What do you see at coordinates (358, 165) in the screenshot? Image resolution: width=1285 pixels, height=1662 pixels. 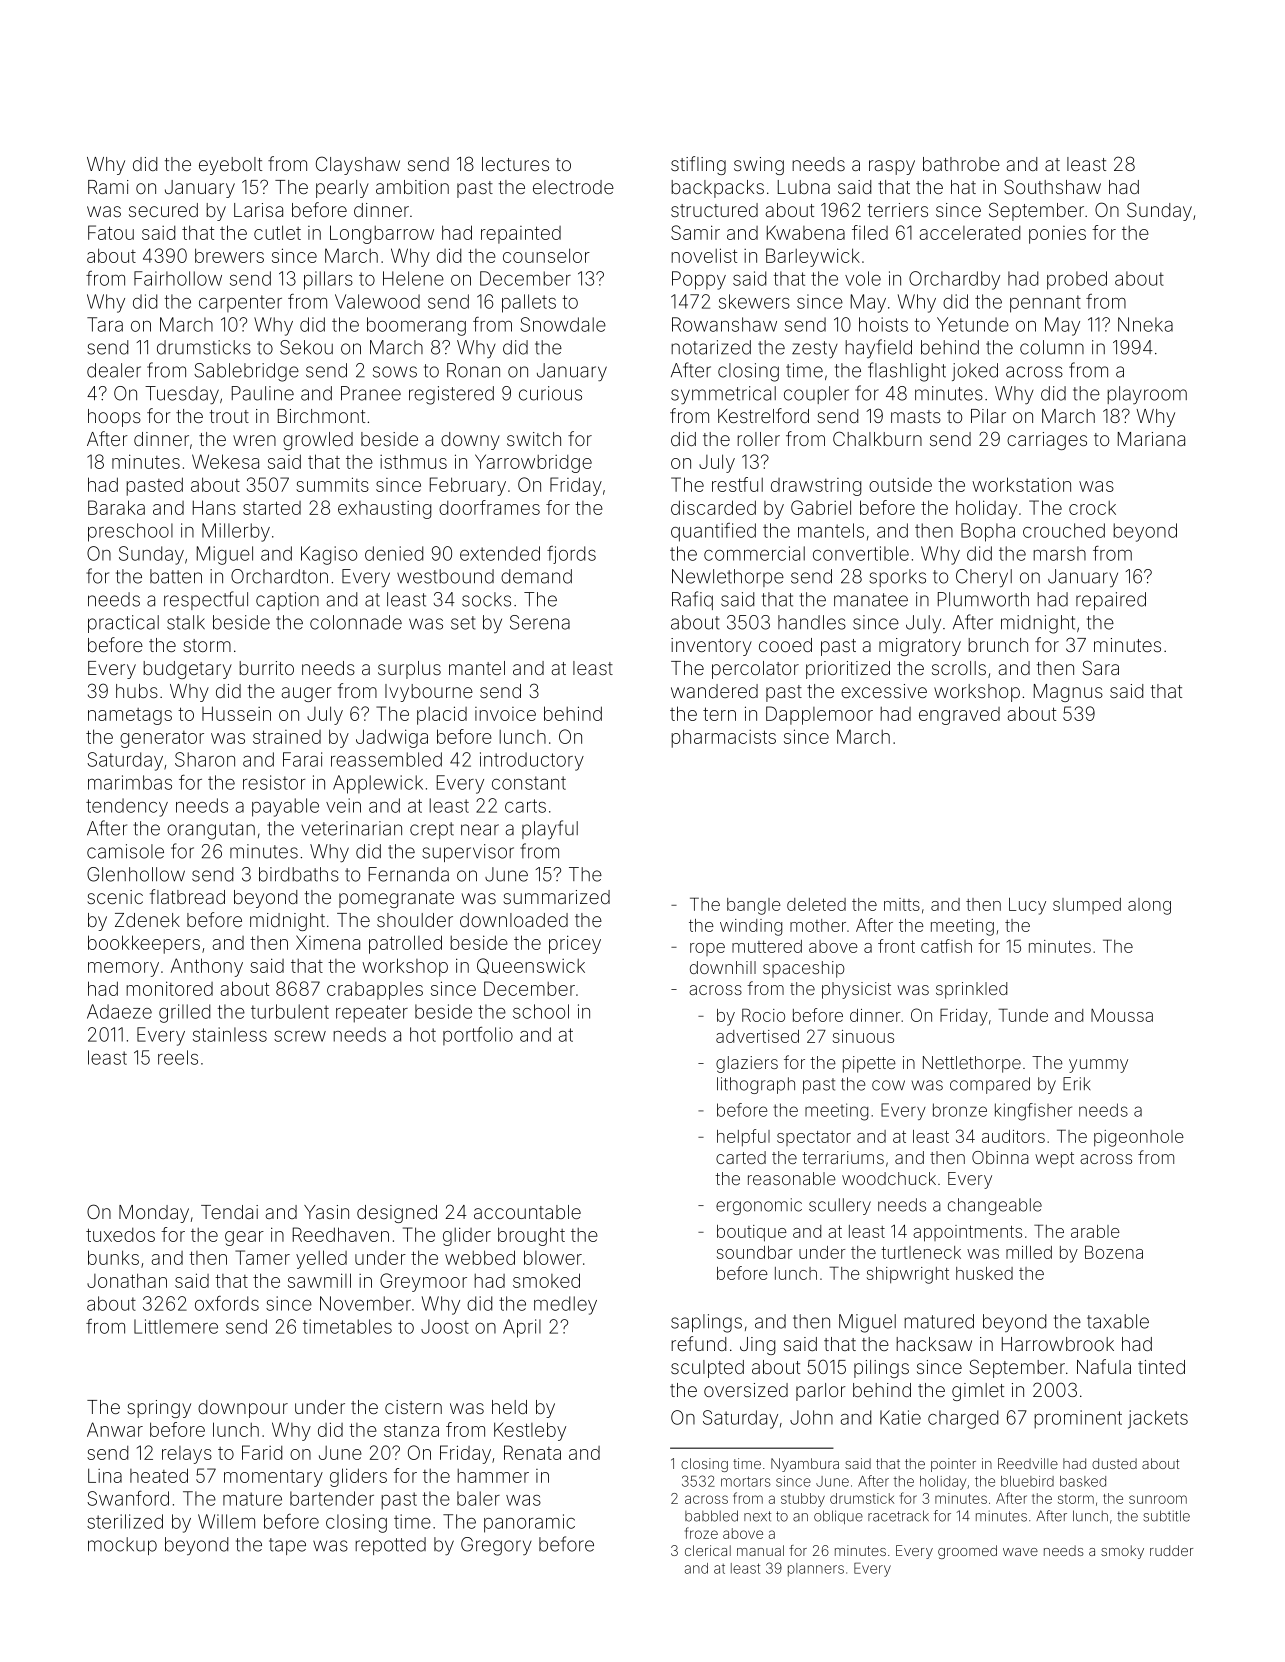 I see `Clayshaw` at bounding box center [358, 165].
